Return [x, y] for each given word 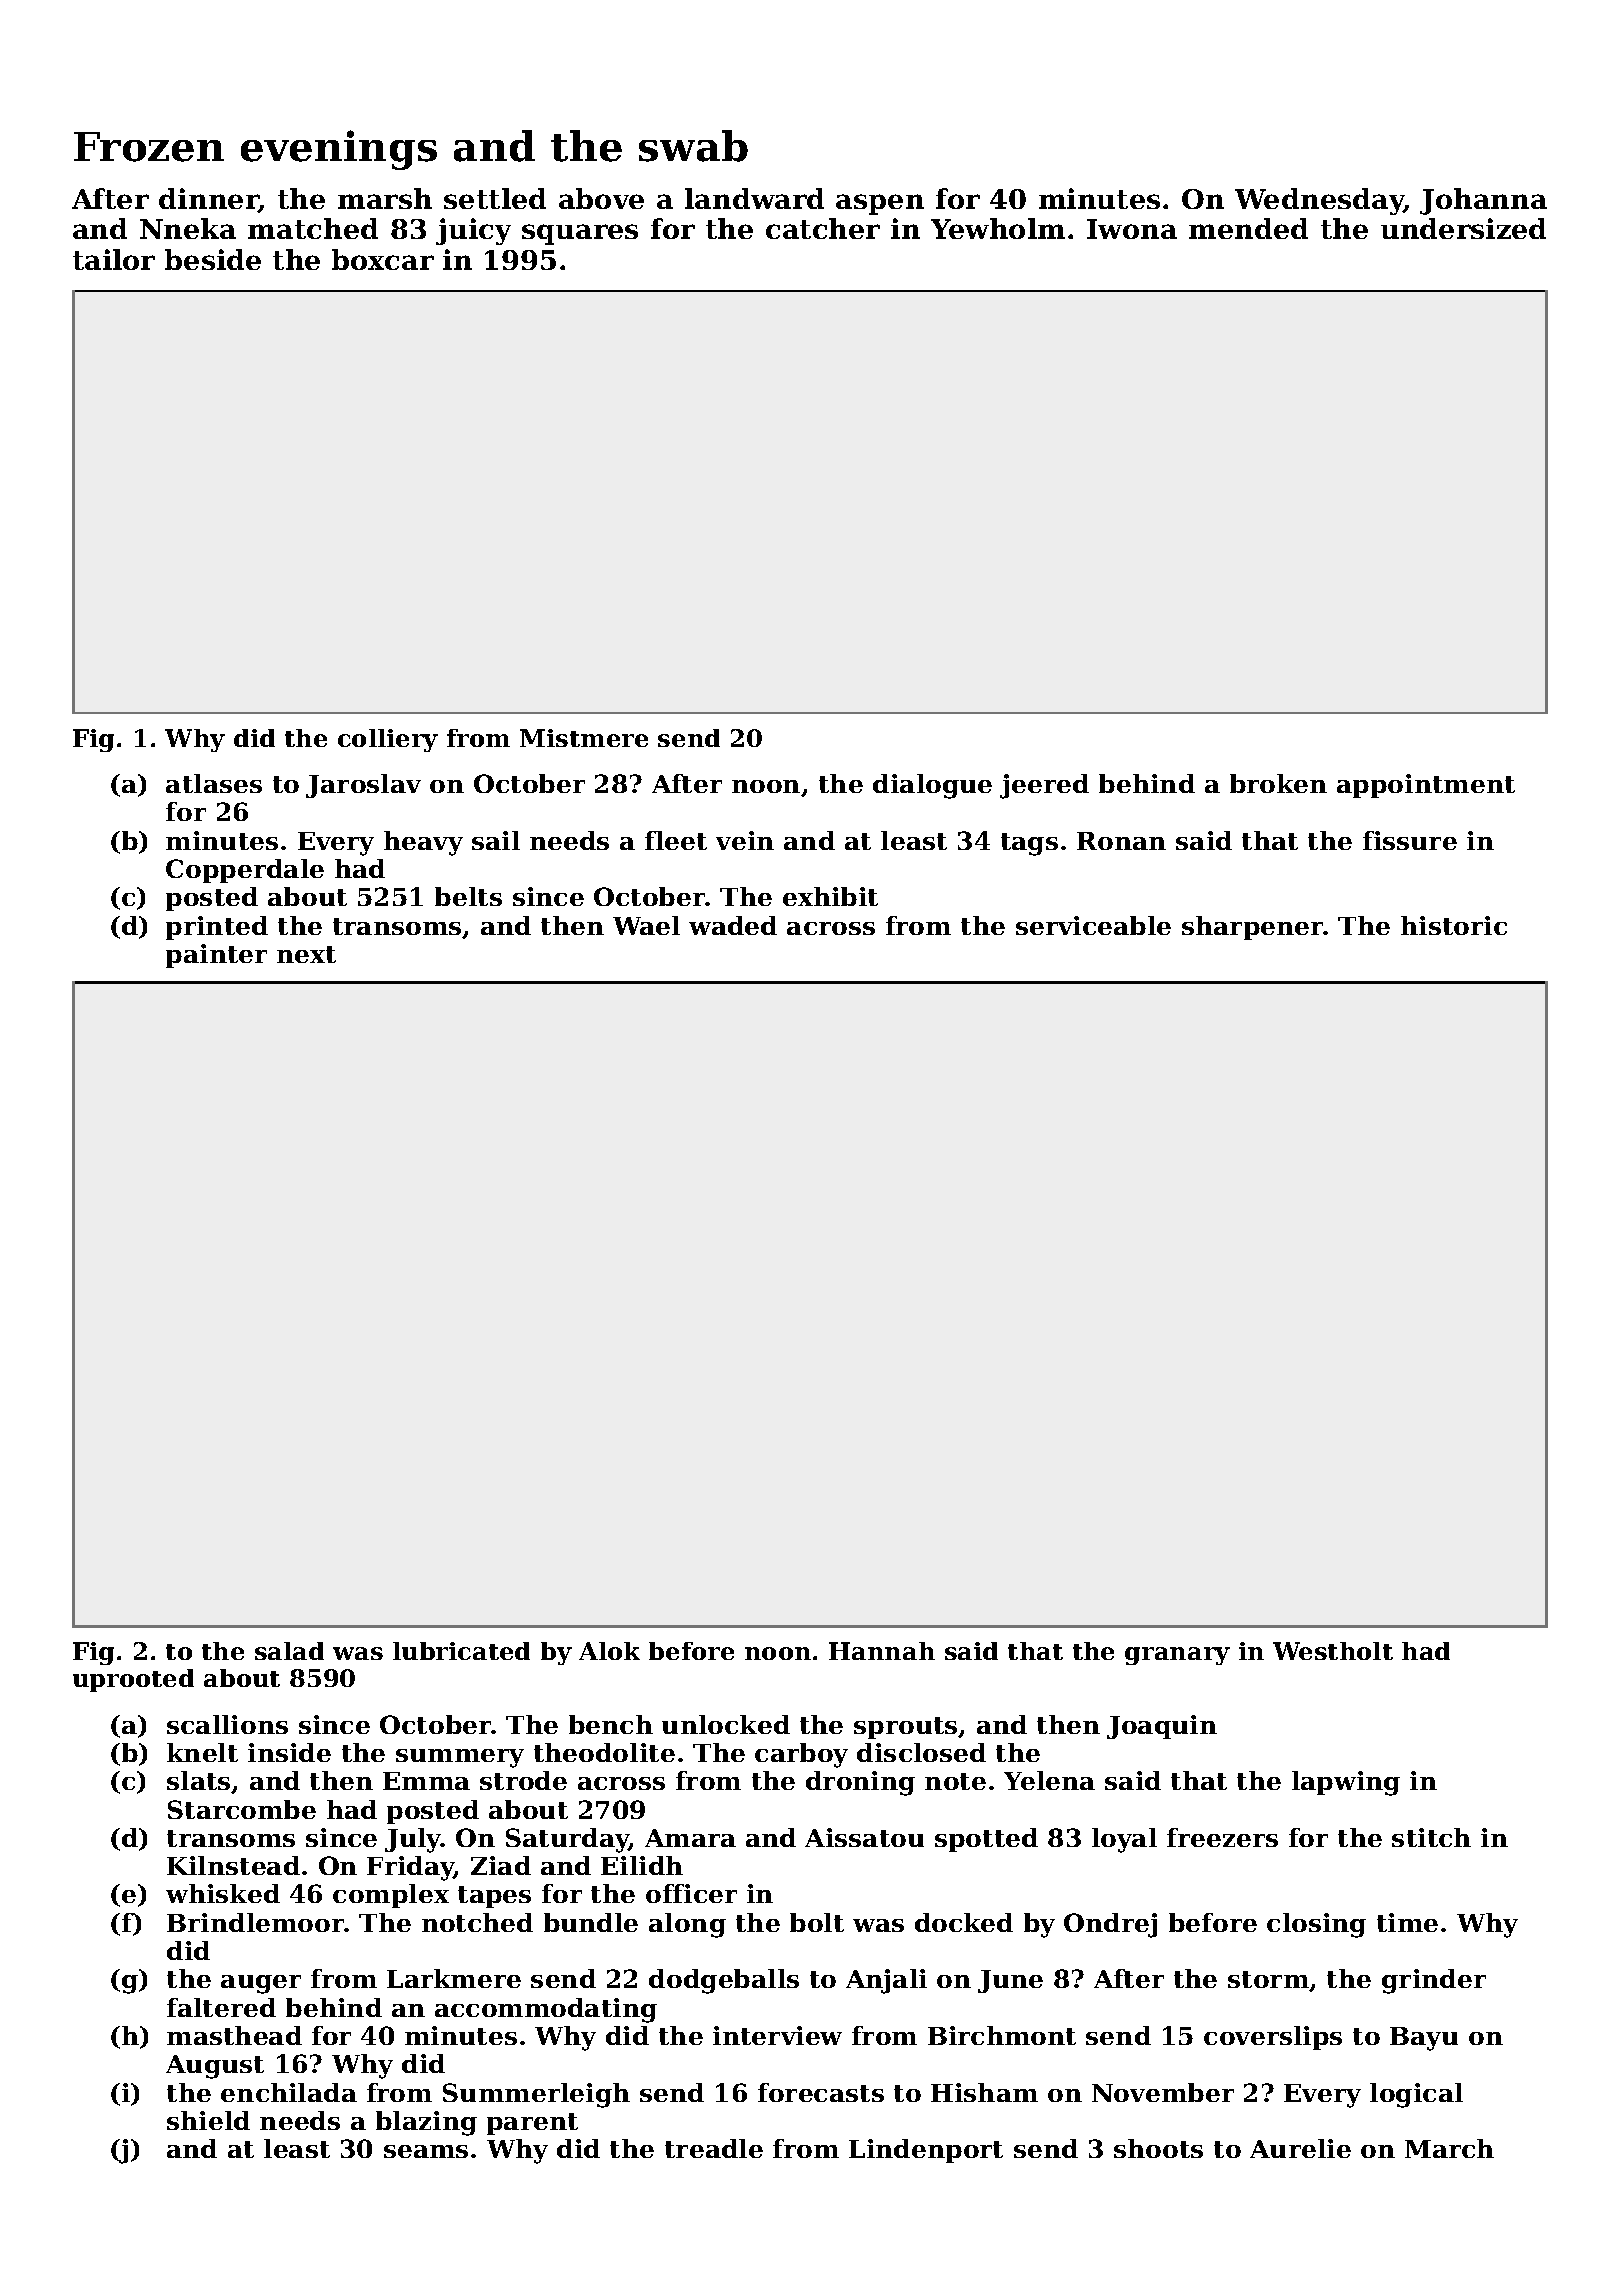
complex [391, 1896]
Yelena [1049, 1780]
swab [693, 146]
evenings [339, 150]
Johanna [1483, 201]
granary [1177, 1656]
